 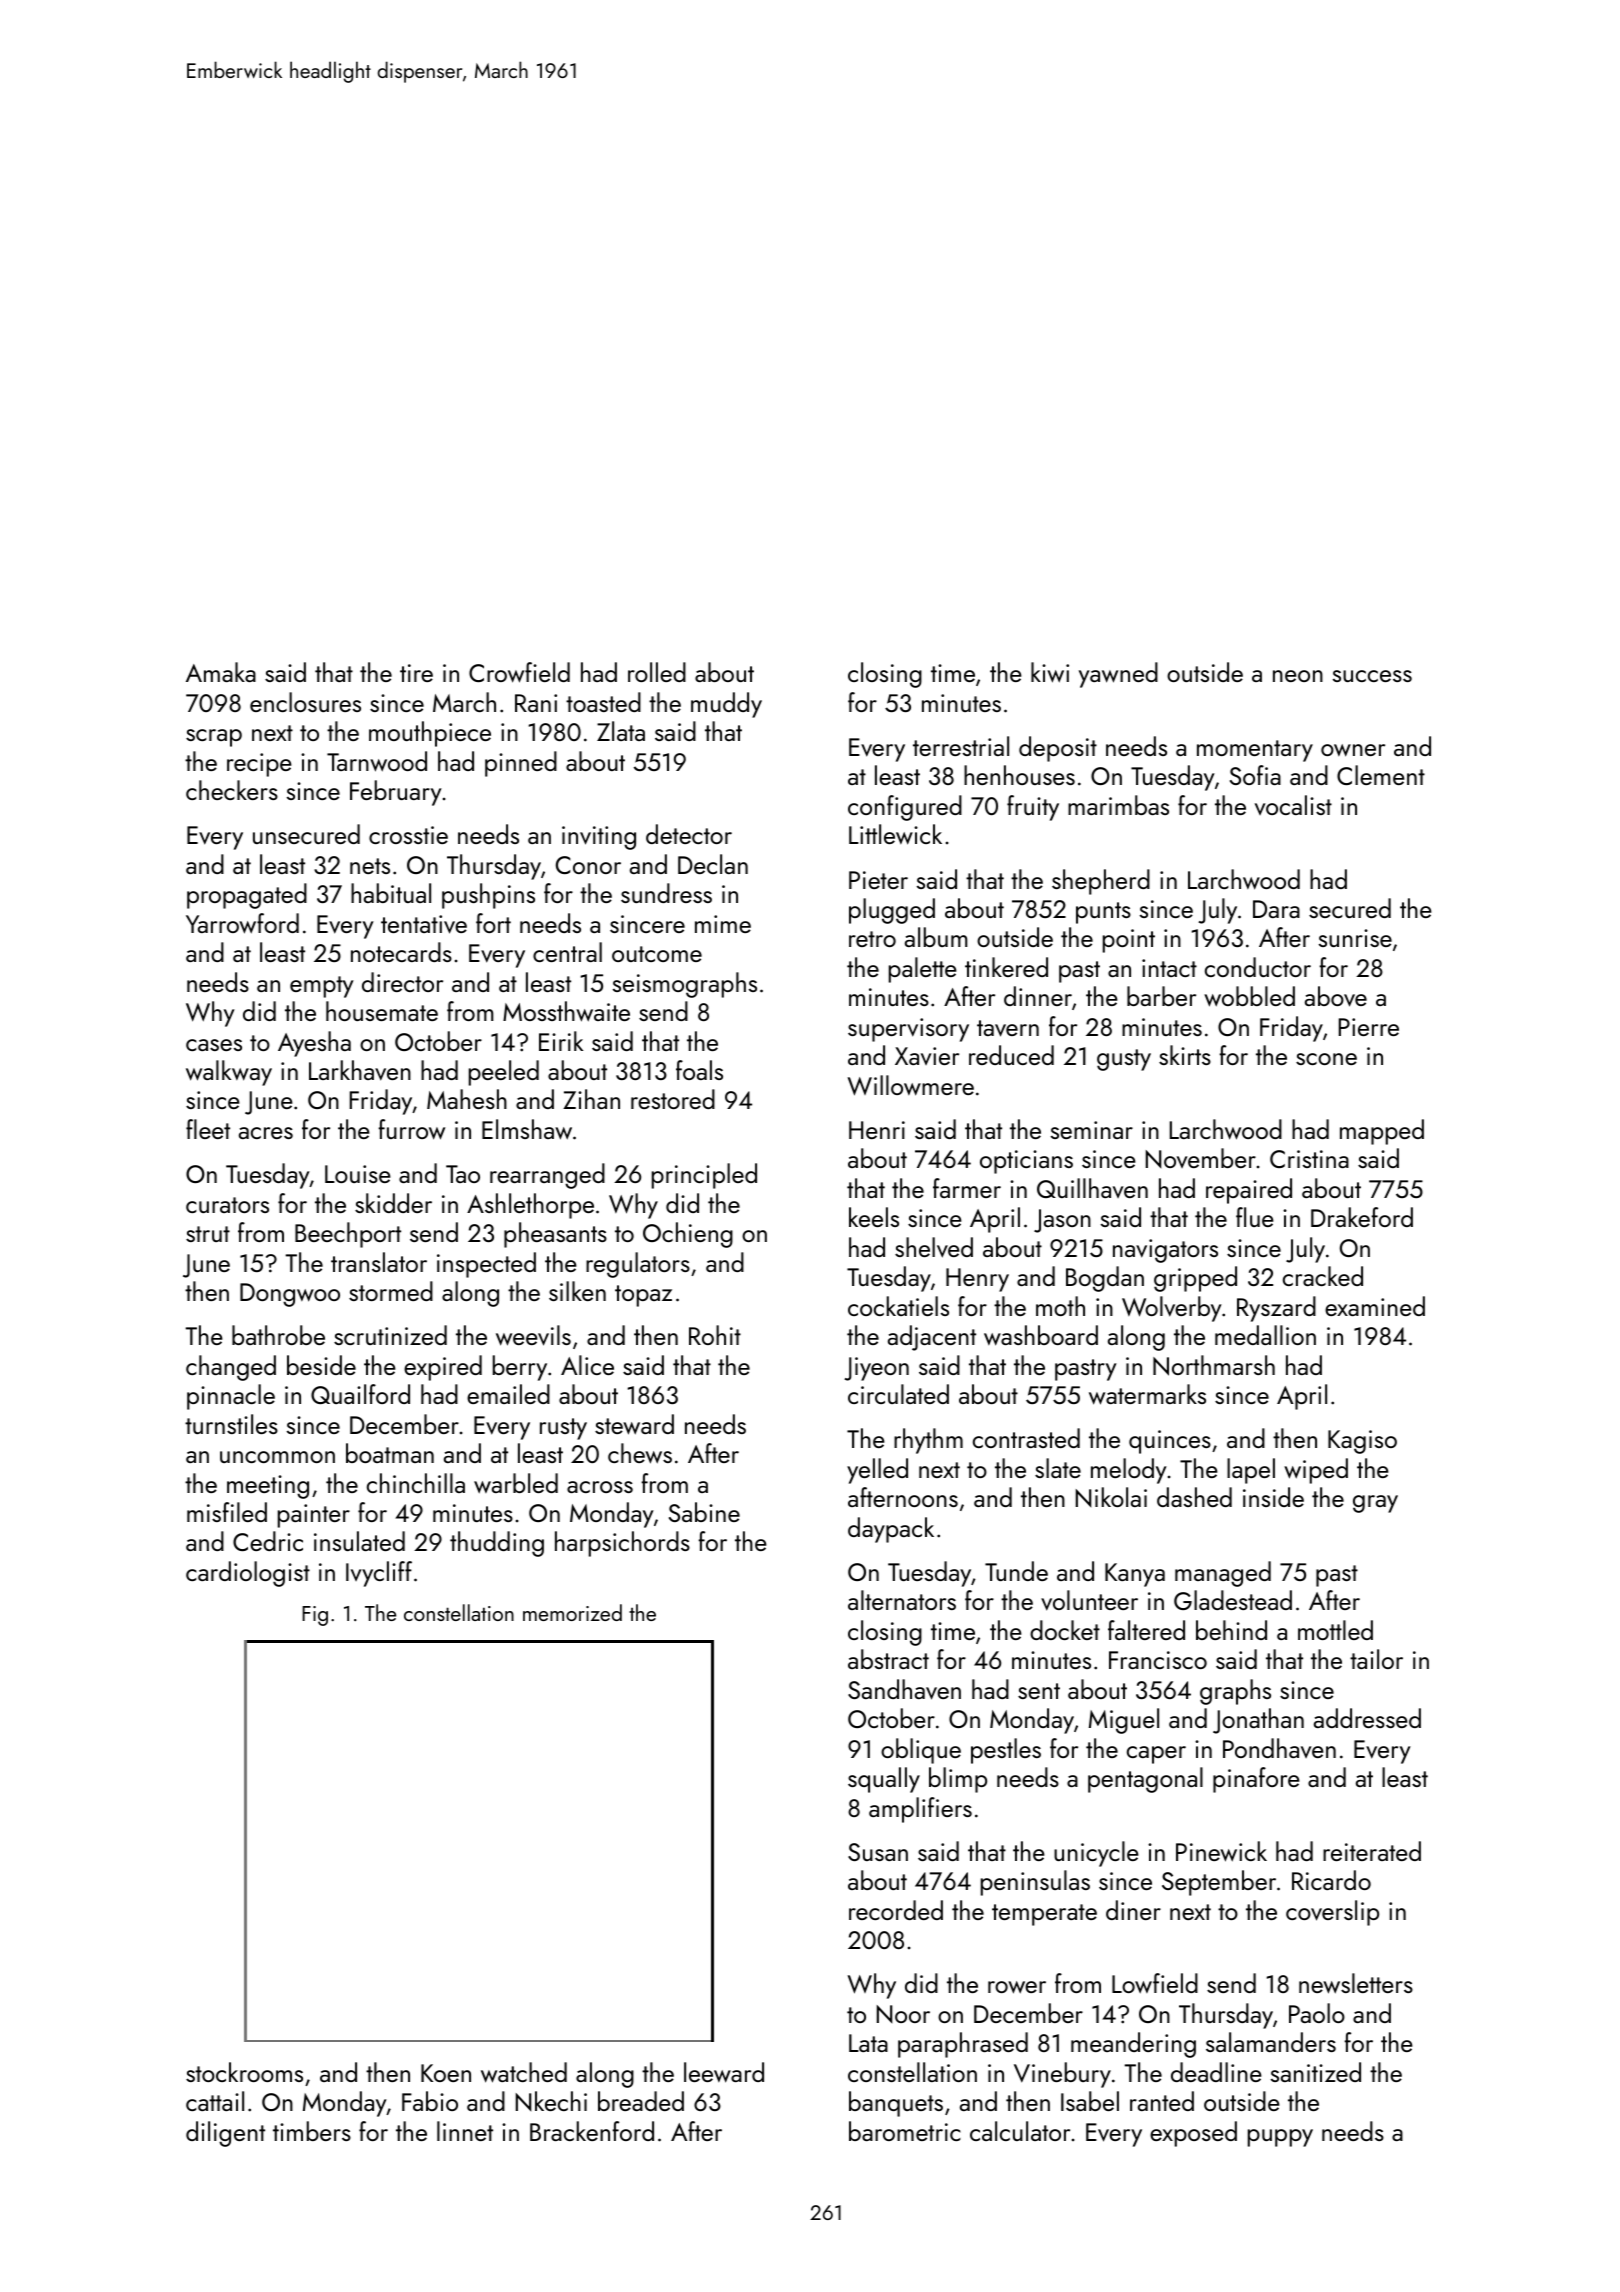 What do you see at coordinates (704, 1176) in the image?
I see `principled` at bounding box center [704, 1176].
